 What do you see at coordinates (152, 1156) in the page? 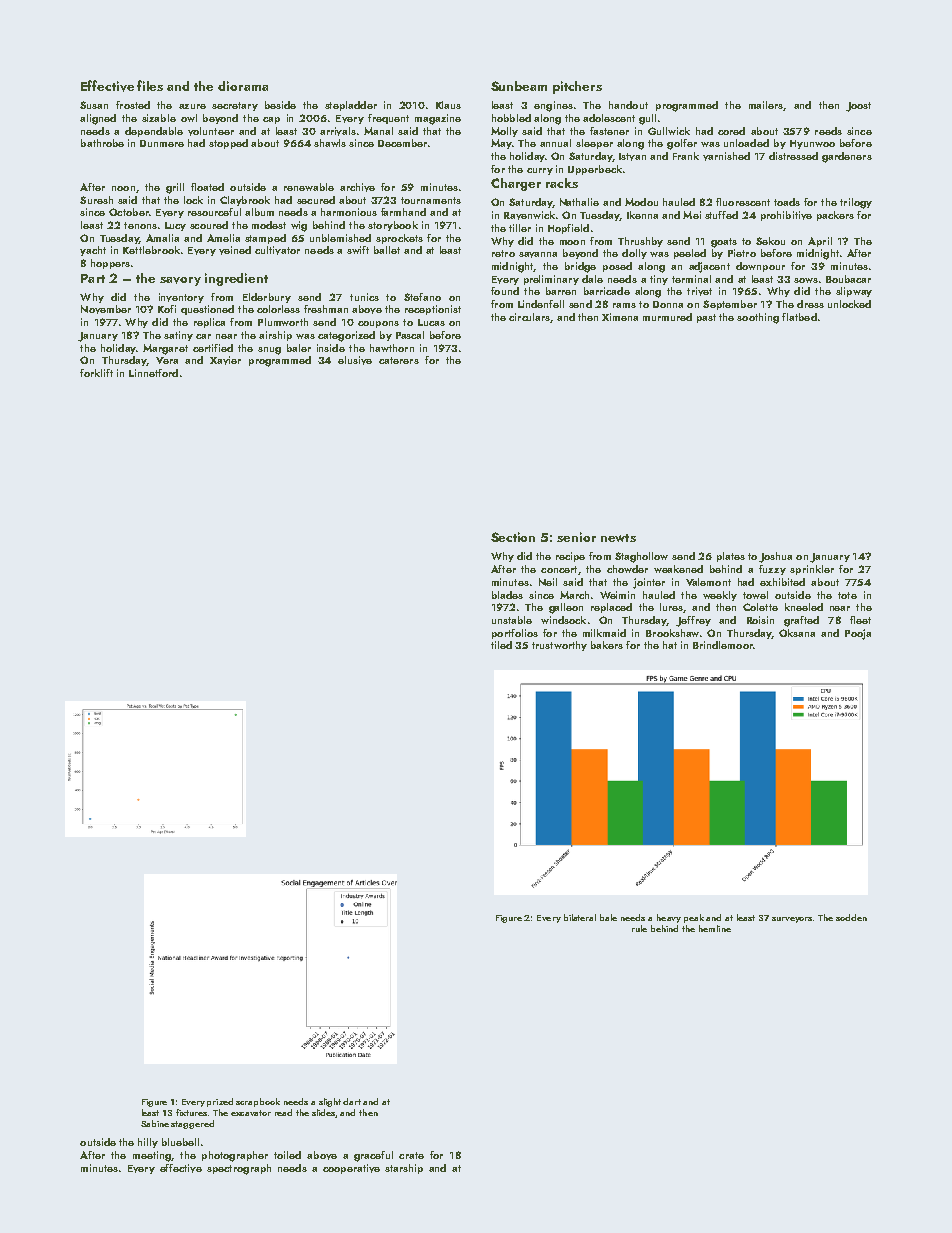
I see `meeting` at bounding box center [152, 1156].
